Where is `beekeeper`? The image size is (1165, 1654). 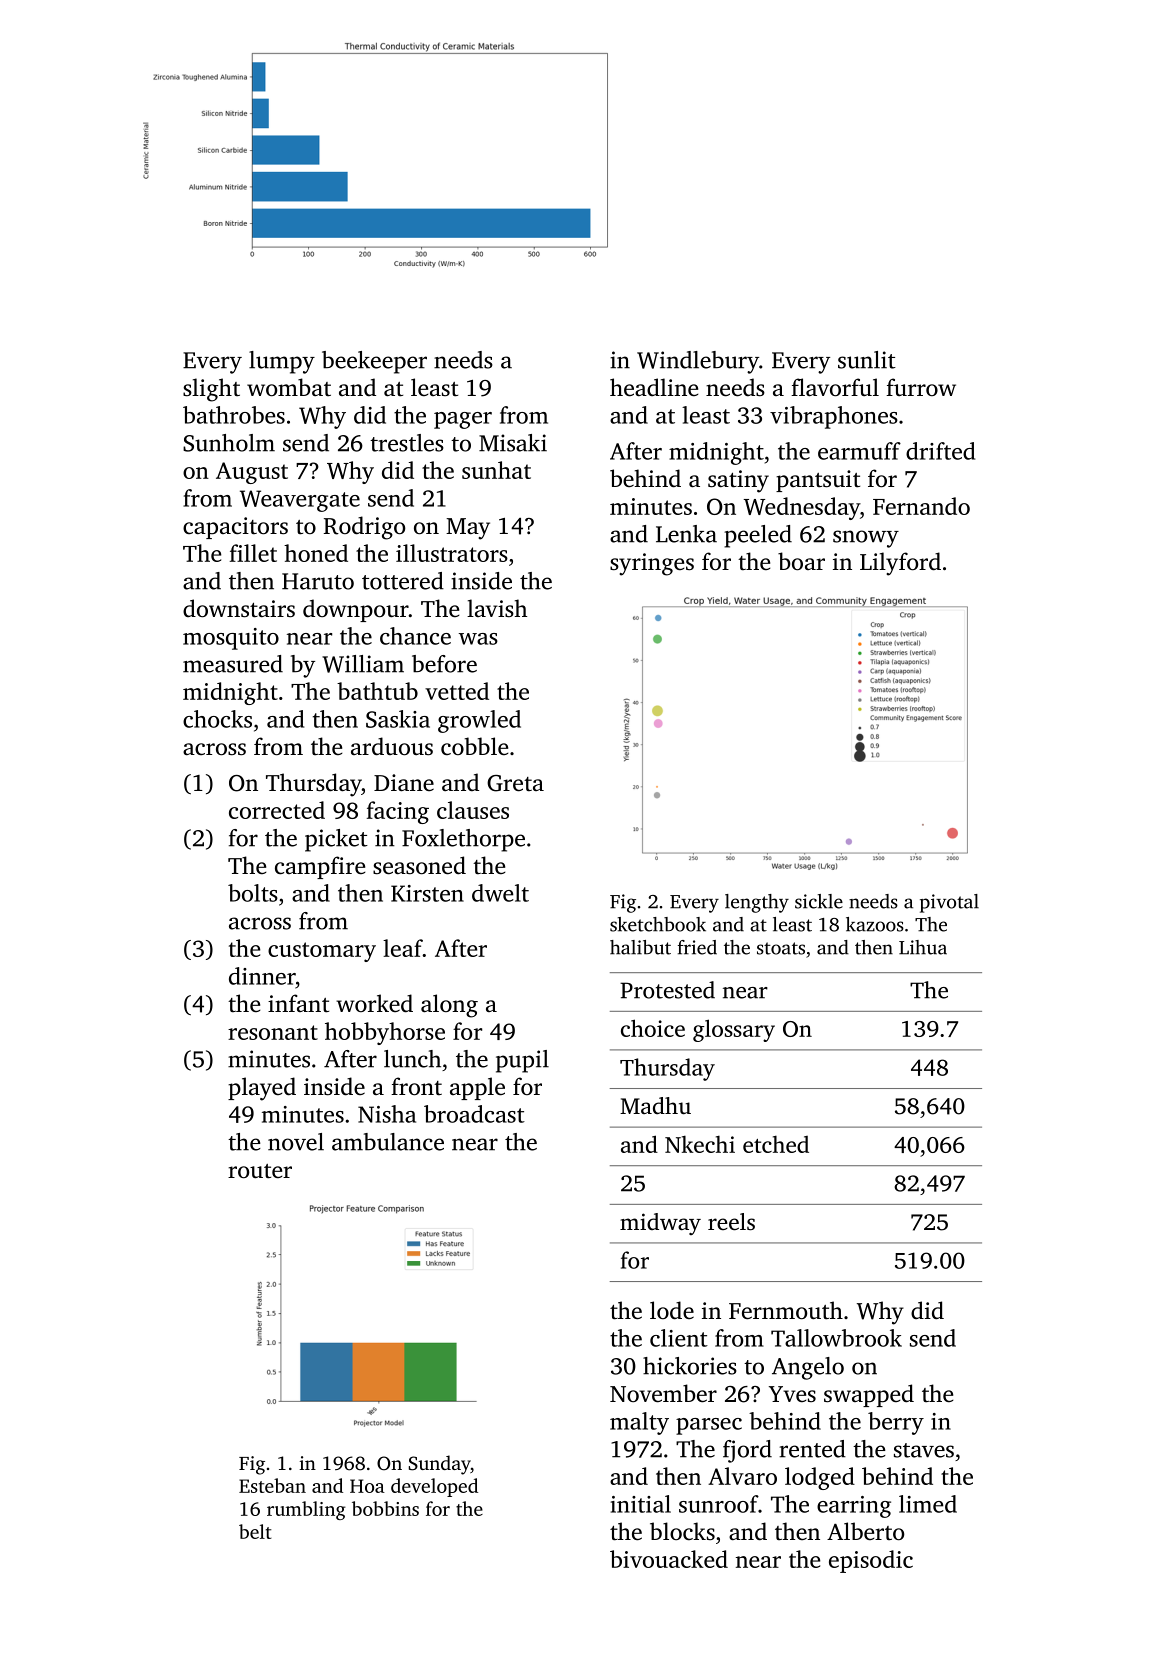 beekeeper is located at coordinates (374, 362).
